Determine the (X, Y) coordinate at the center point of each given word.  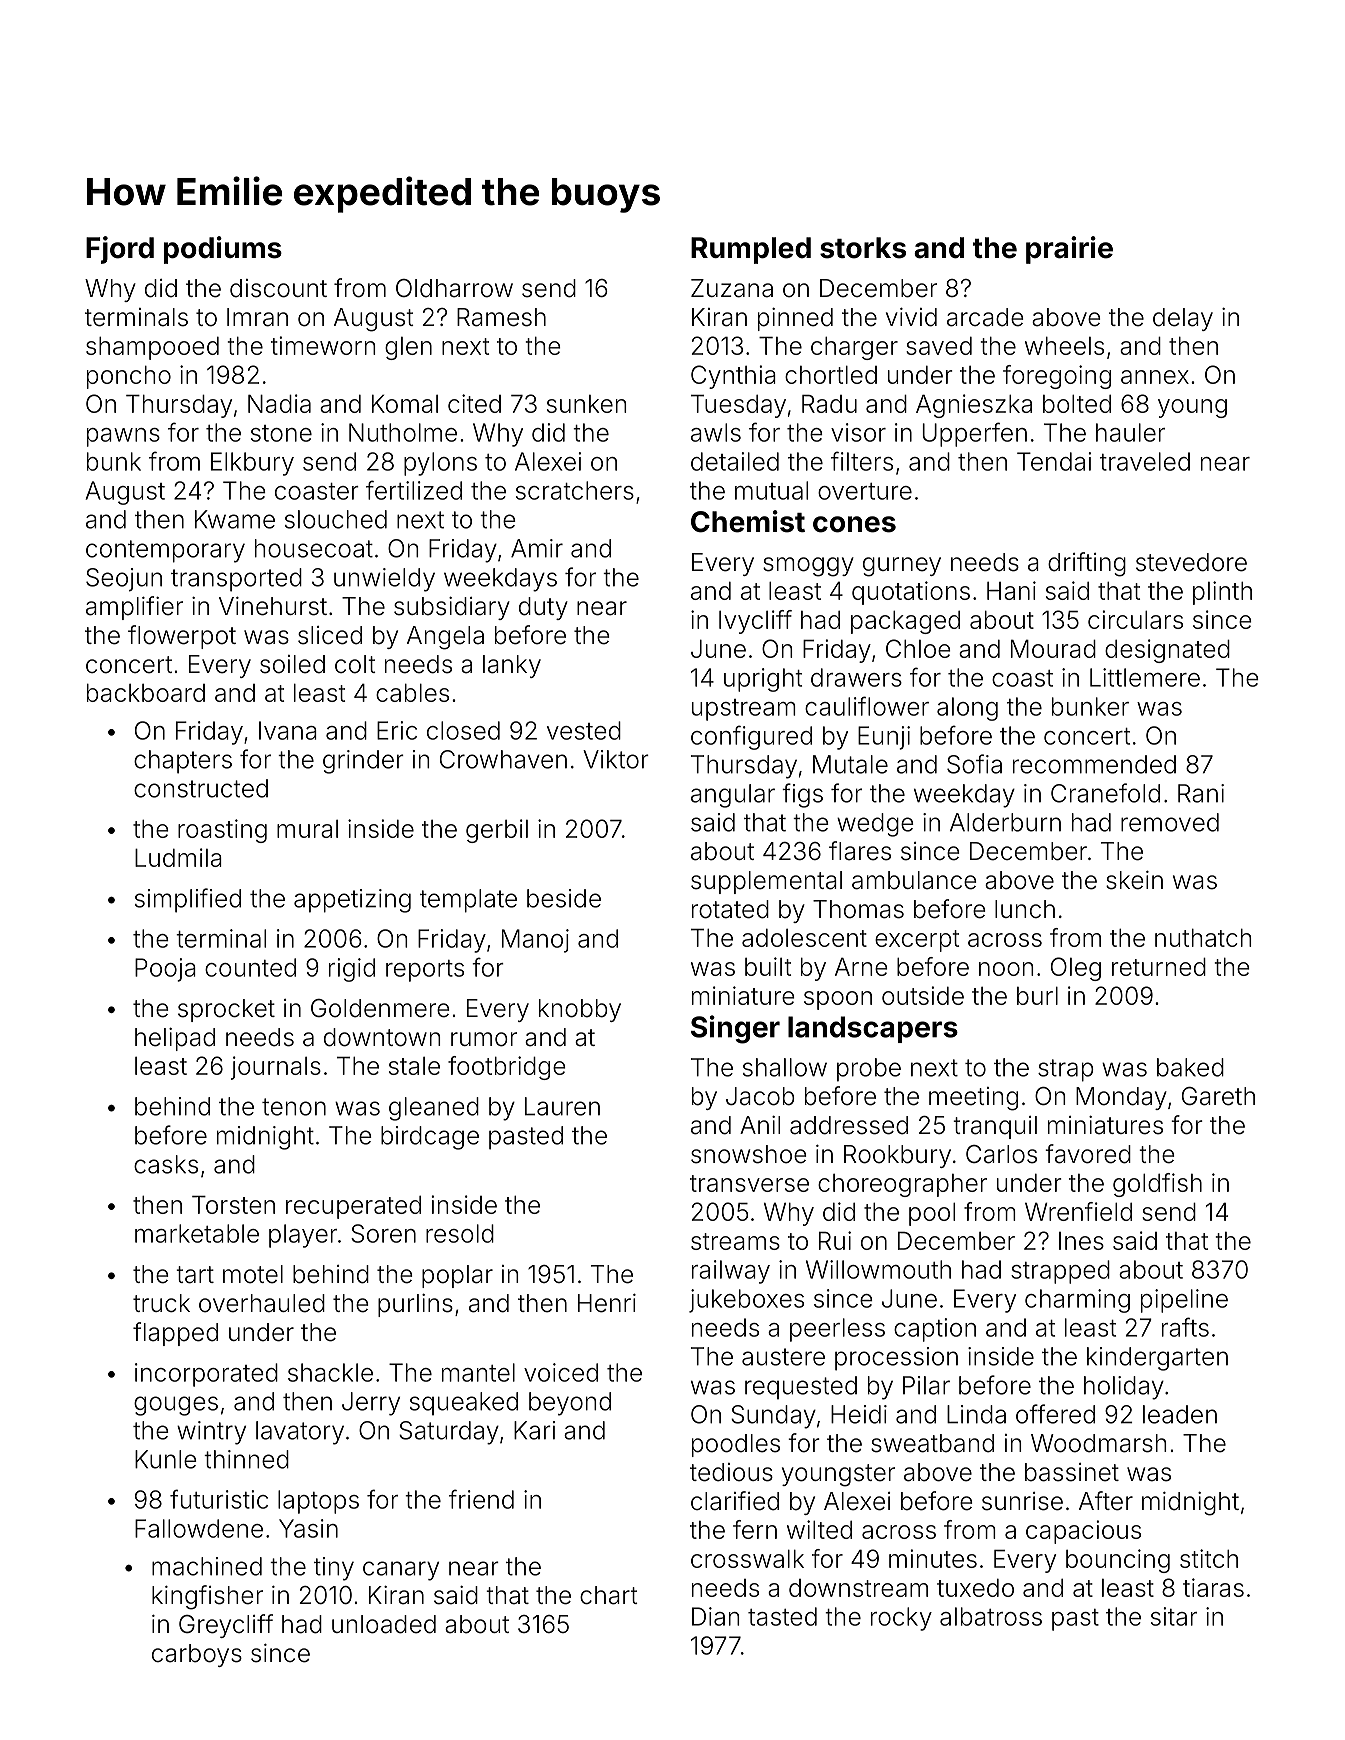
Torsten (233, 1205)
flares (860, 851)
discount (278, 288)
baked (1190, 1067)
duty (543, 608)
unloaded (384, 1624)
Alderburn (1005, 822)
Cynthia (733, 377)
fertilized (414, 490)
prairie (1069, 250)
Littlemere (1145, 677)
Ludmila (178, 857)
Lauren (562, 1106)
